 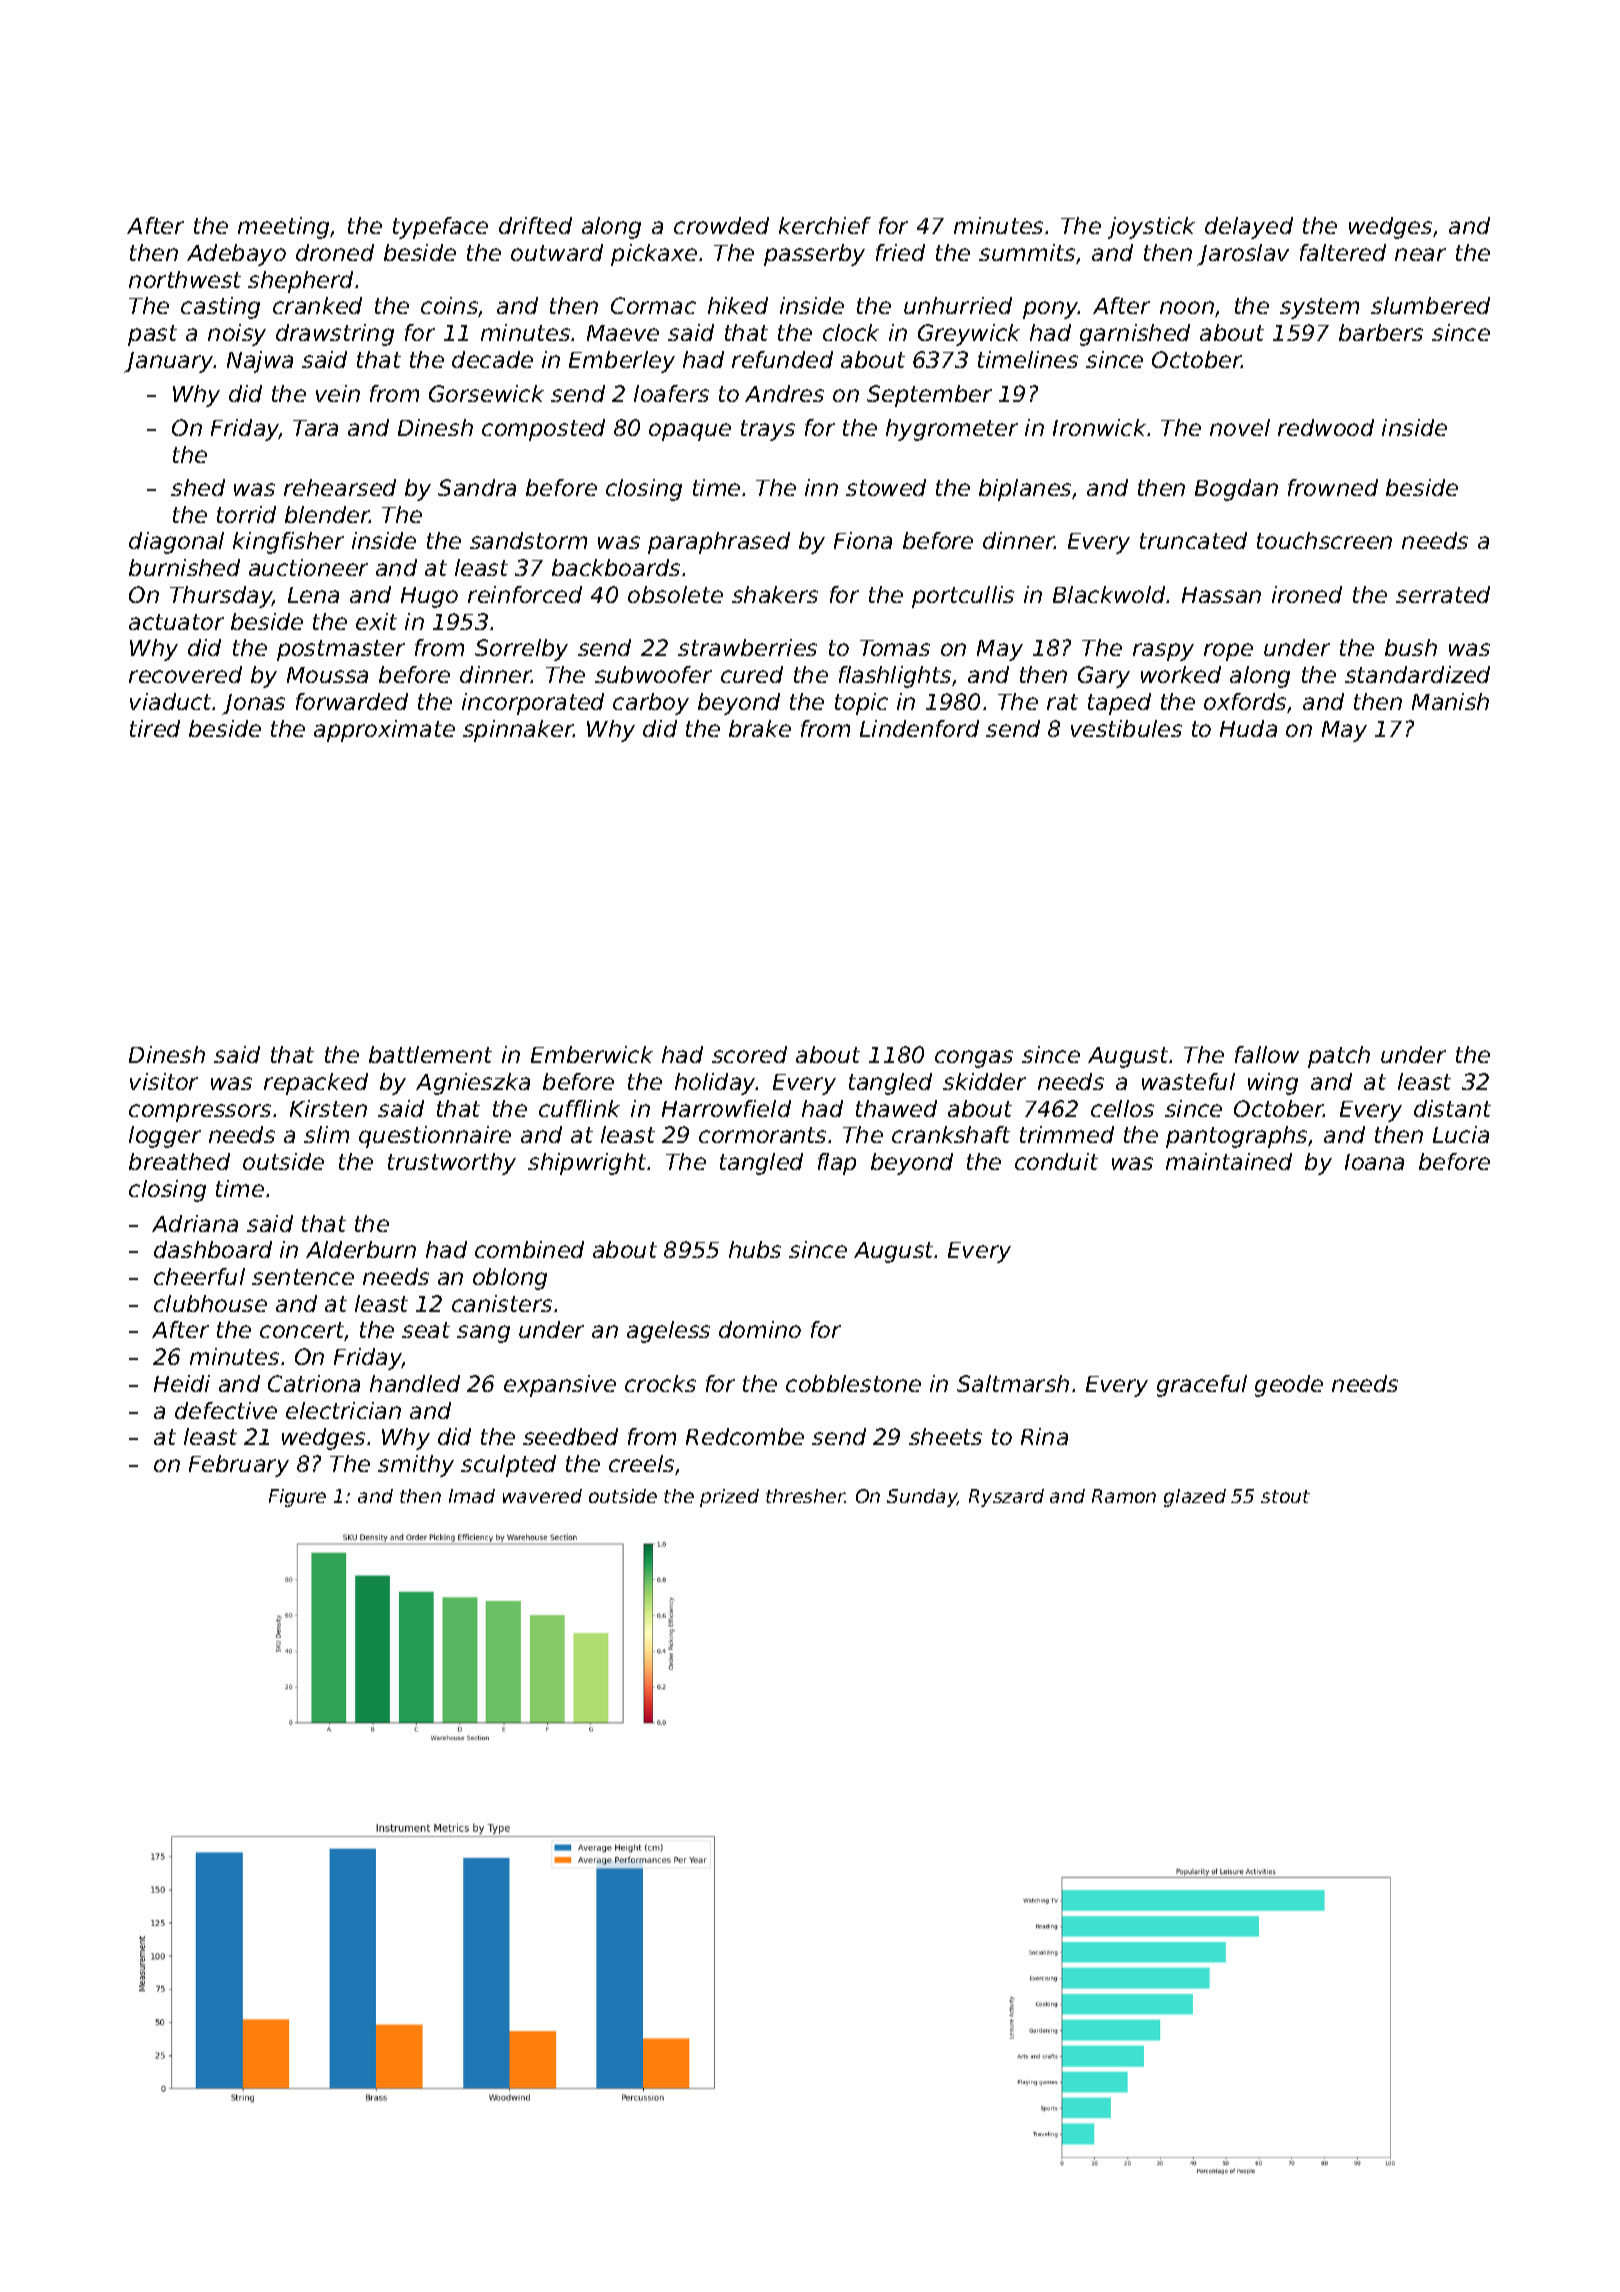 I want to click on unhurried, so click(x=958, y=305).
